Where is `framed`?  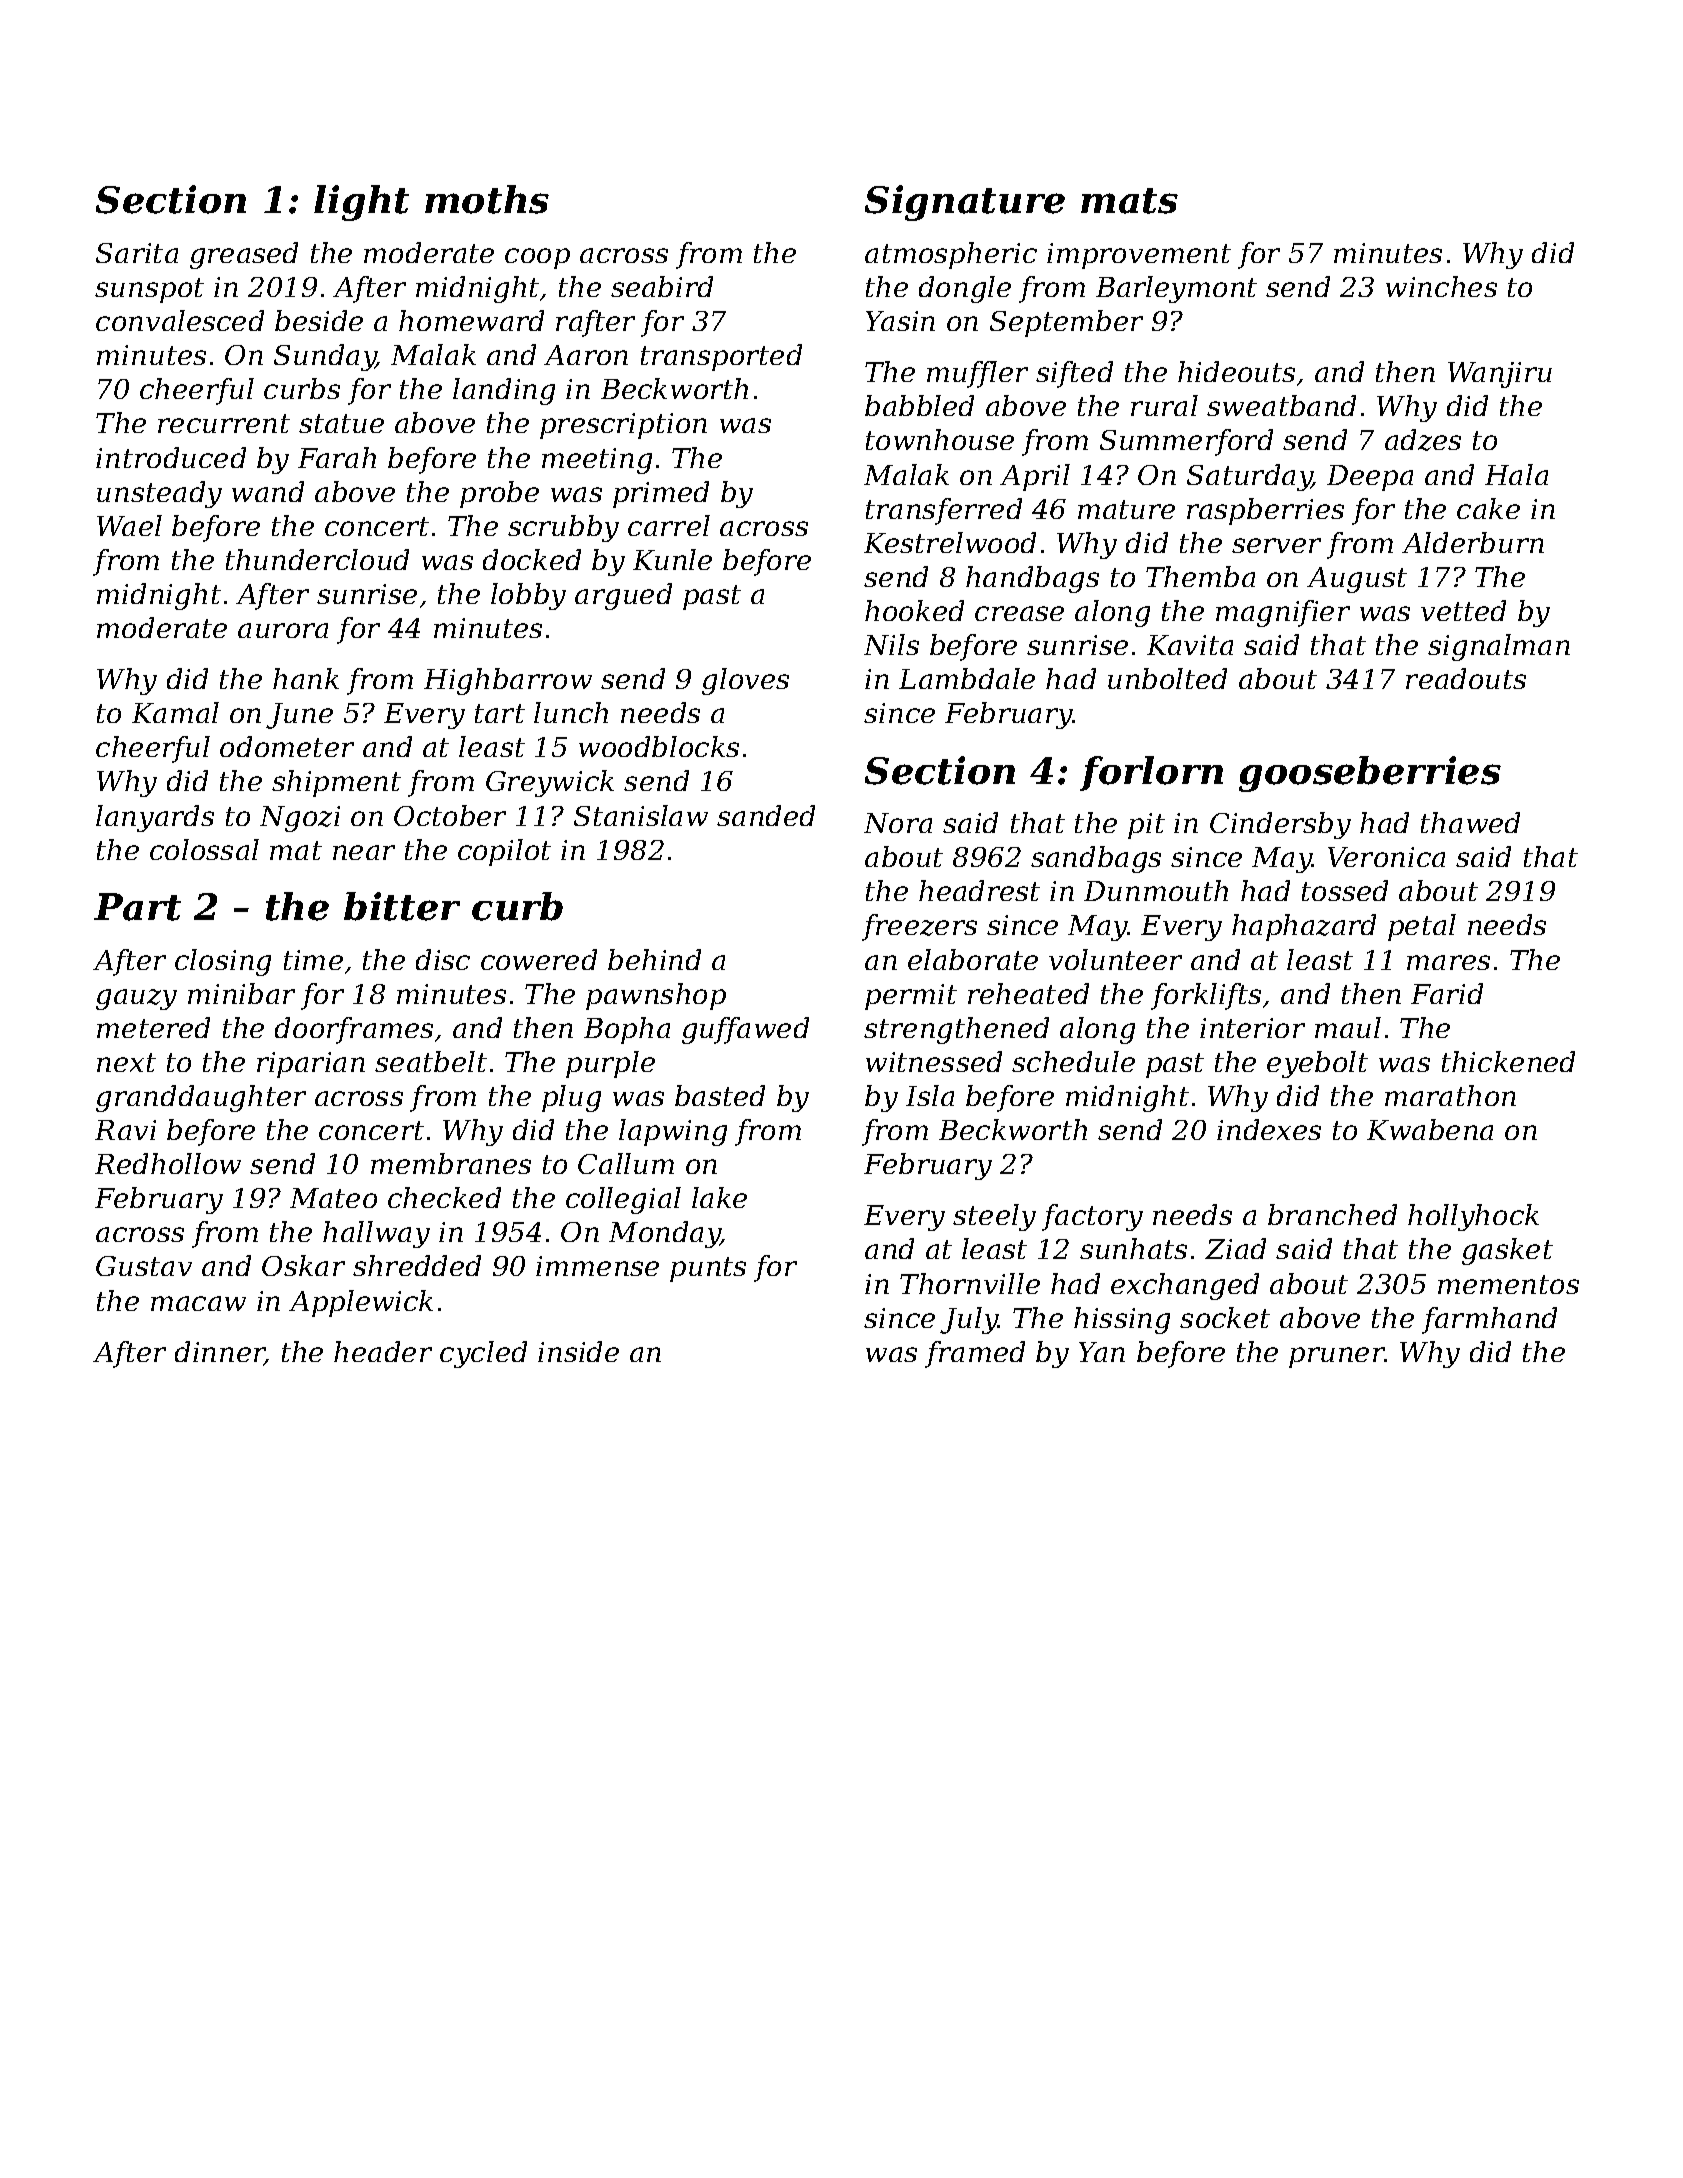 framed is located at coordinates (975, 1354).
